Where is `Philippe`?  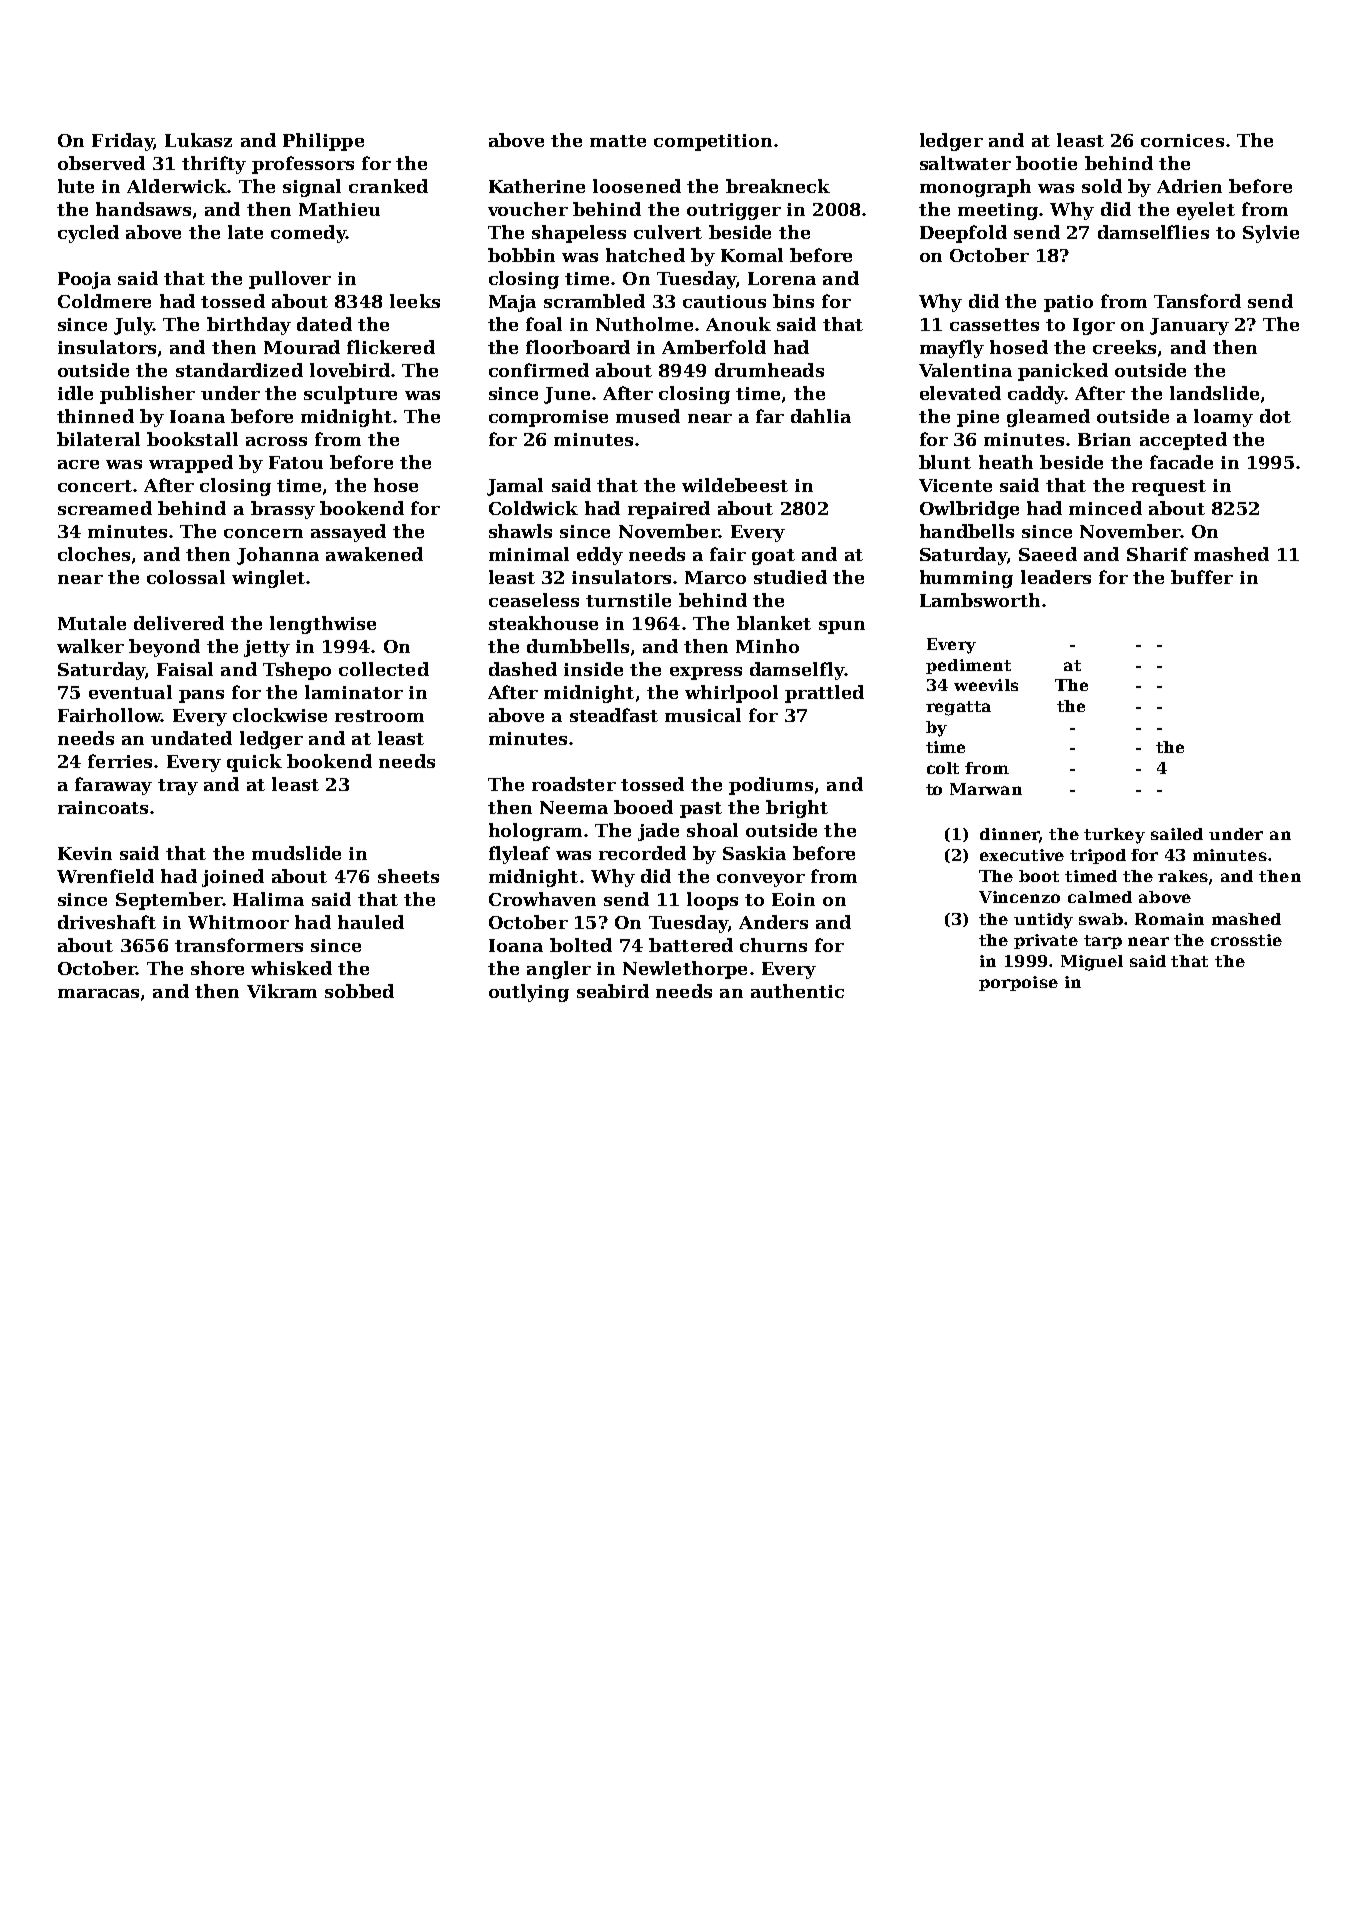
Philippe is located at coordinates (323, 142).
